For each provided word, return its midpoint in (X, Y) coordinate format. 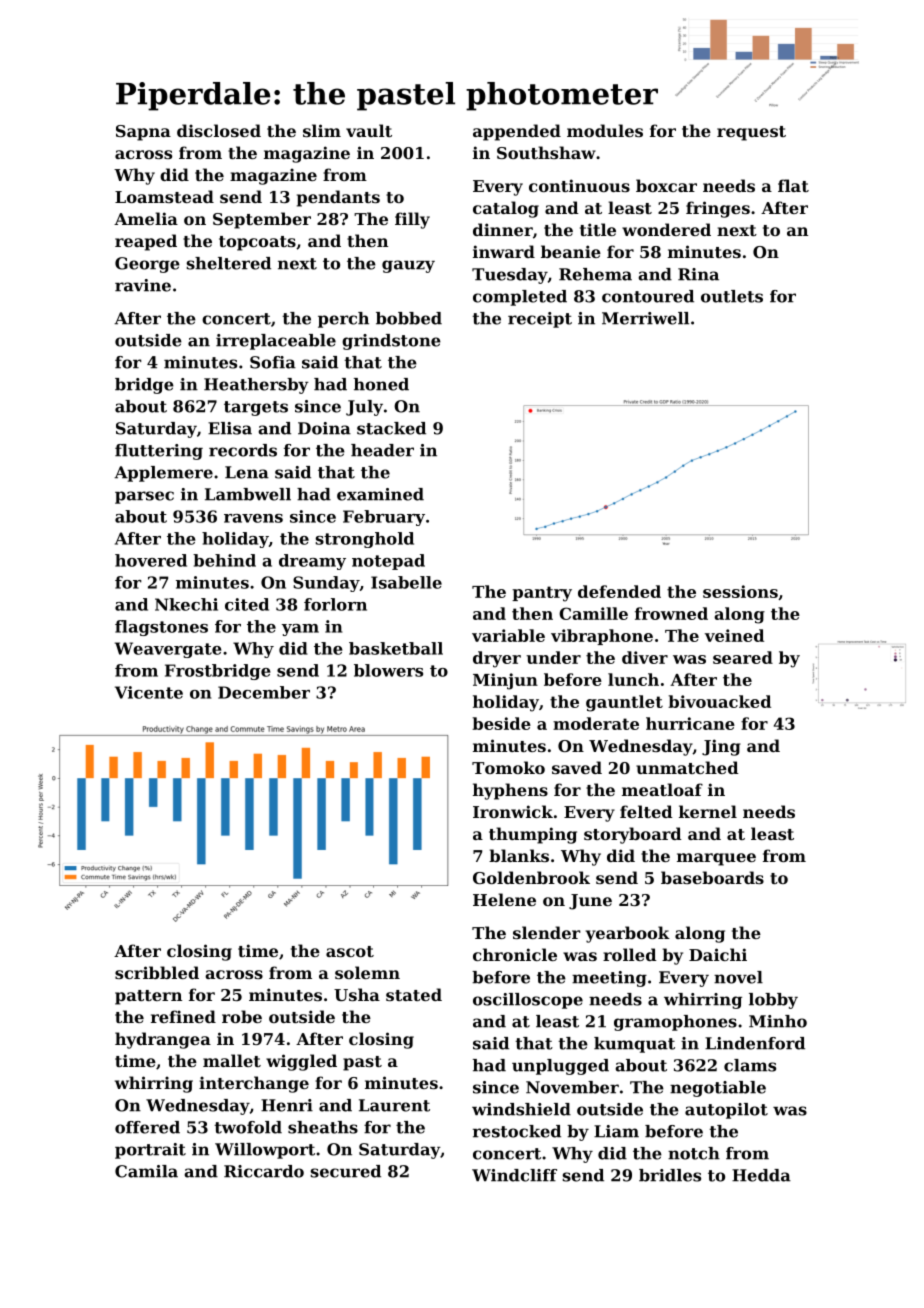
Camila (146, 1171)
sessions (740, 591)
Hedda (761, 1175)
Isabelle (406, 582)
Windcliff (514, 1175)
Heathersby (256, 386)
